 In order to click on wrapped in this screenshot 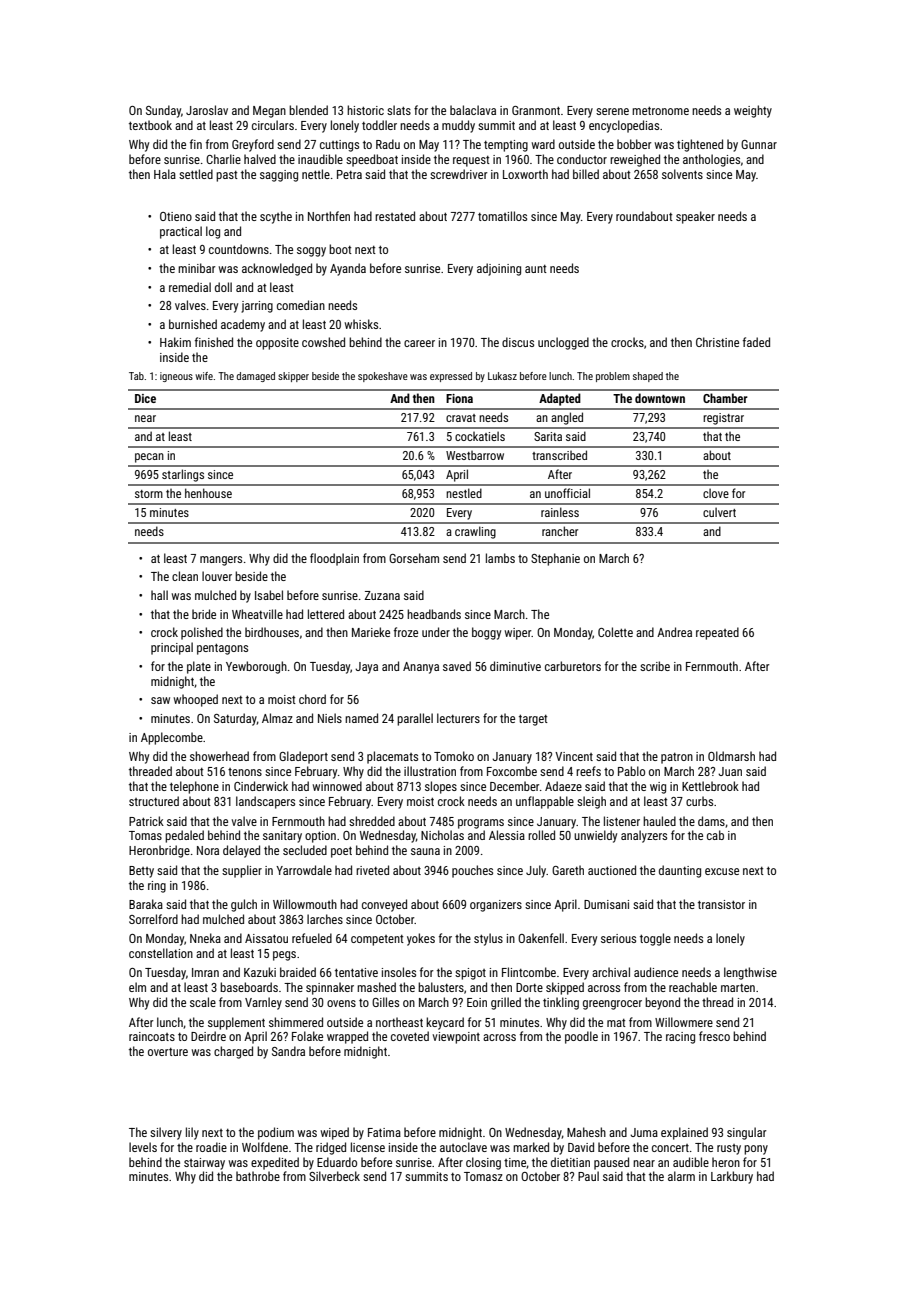, I will do `click(347, 1037)`.
